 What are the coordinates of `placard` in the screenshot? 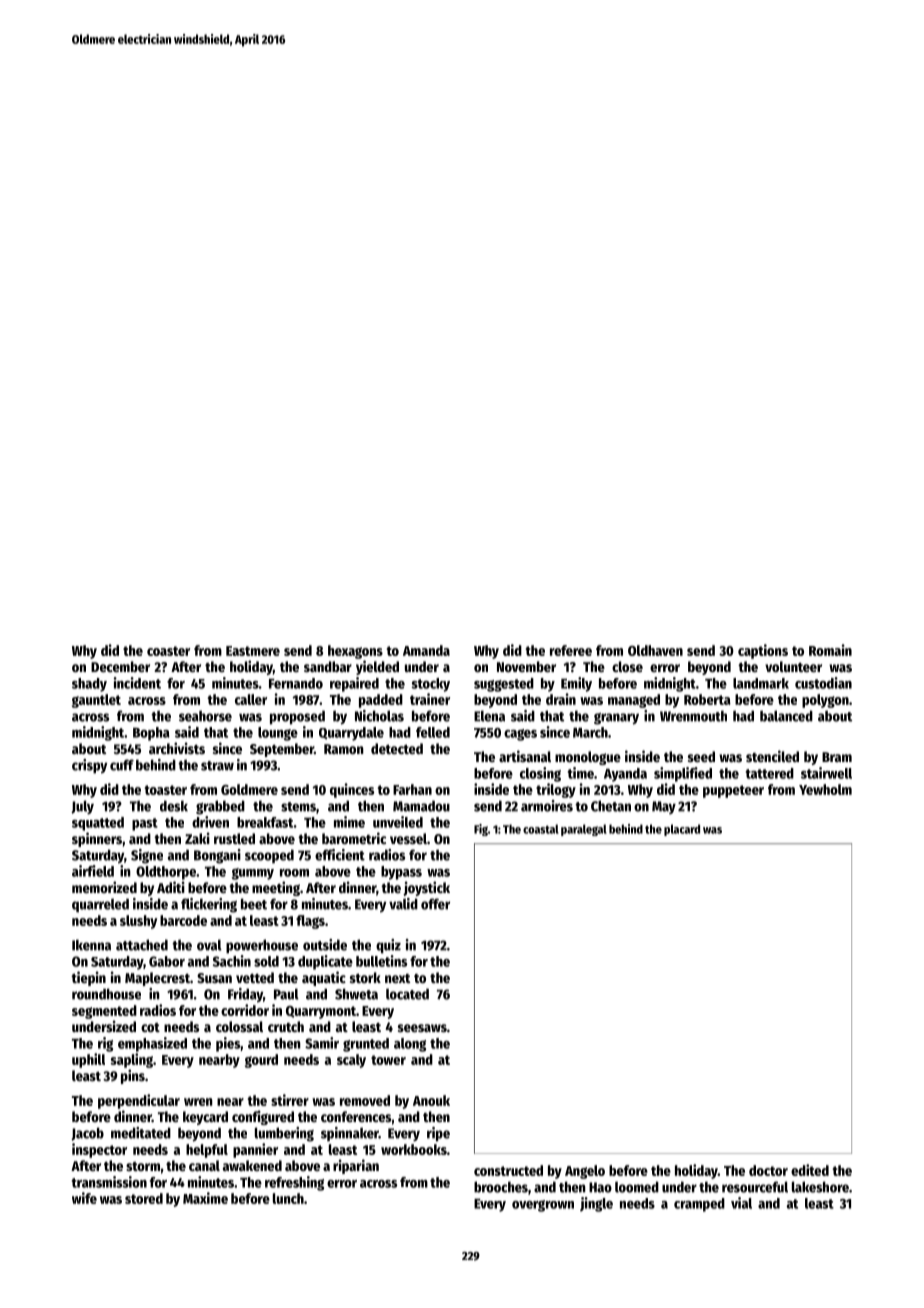 It's located at (682, 830).
